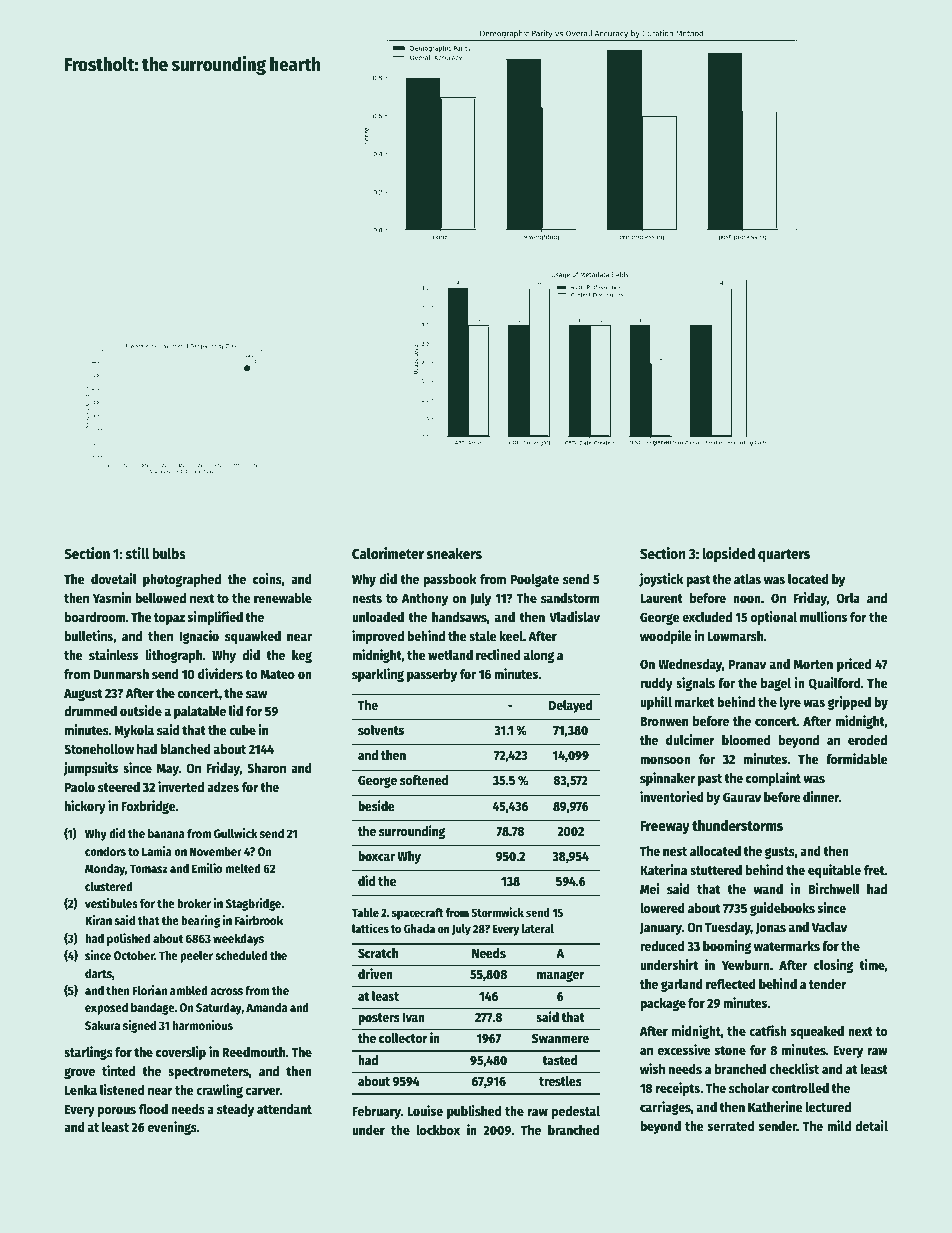 This document has width=952, height=1233. I want to click on excessive, so click(684, 1049).
